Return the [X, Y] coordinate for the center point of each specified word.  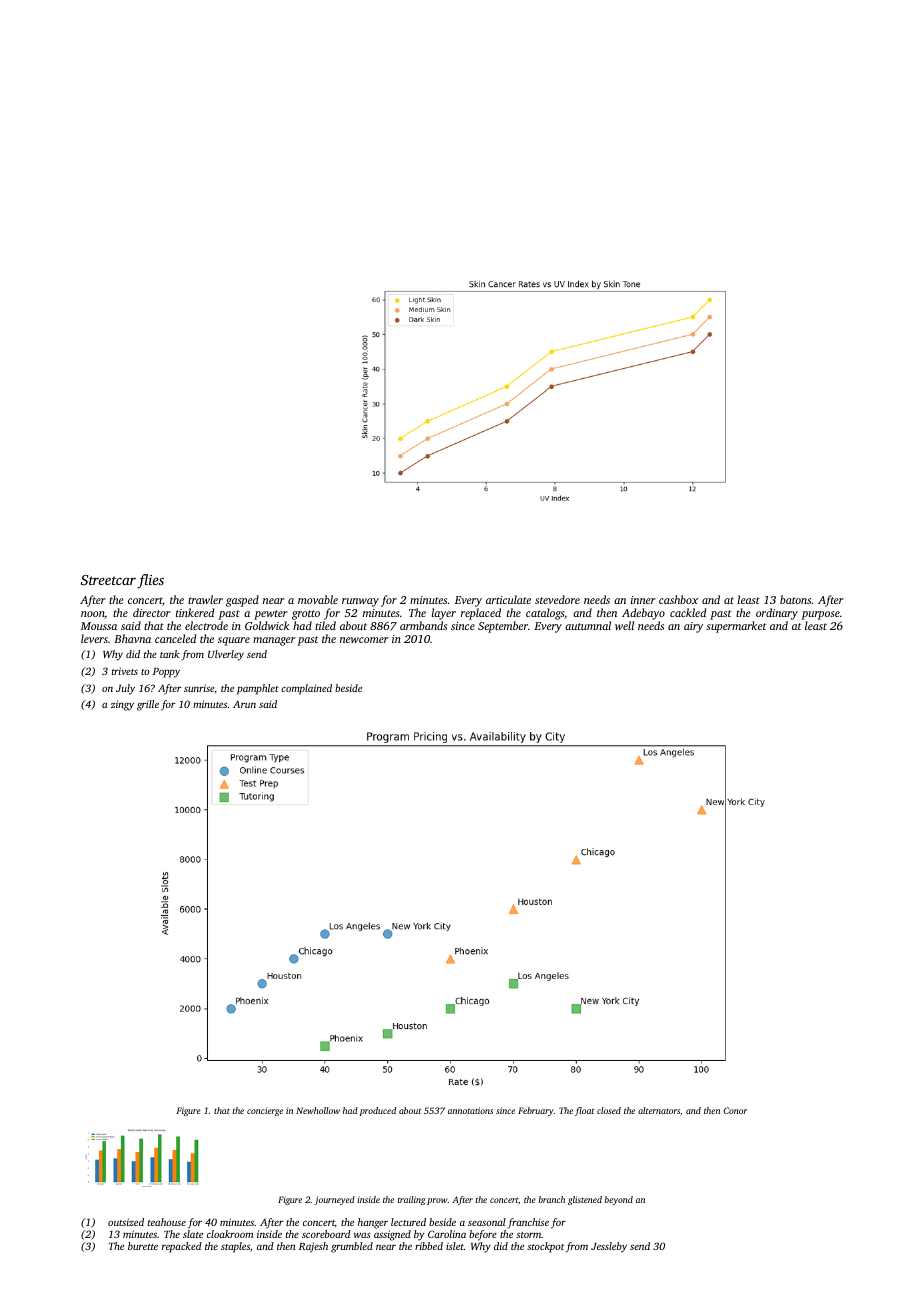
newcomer [364, 640]
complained [306, 689]
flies [150, 581]
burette [143, 1246]
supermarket [736, 627]
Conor [735, 1110]
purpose [820, 615]
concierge [265, 1111]
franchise [528, 1223]
